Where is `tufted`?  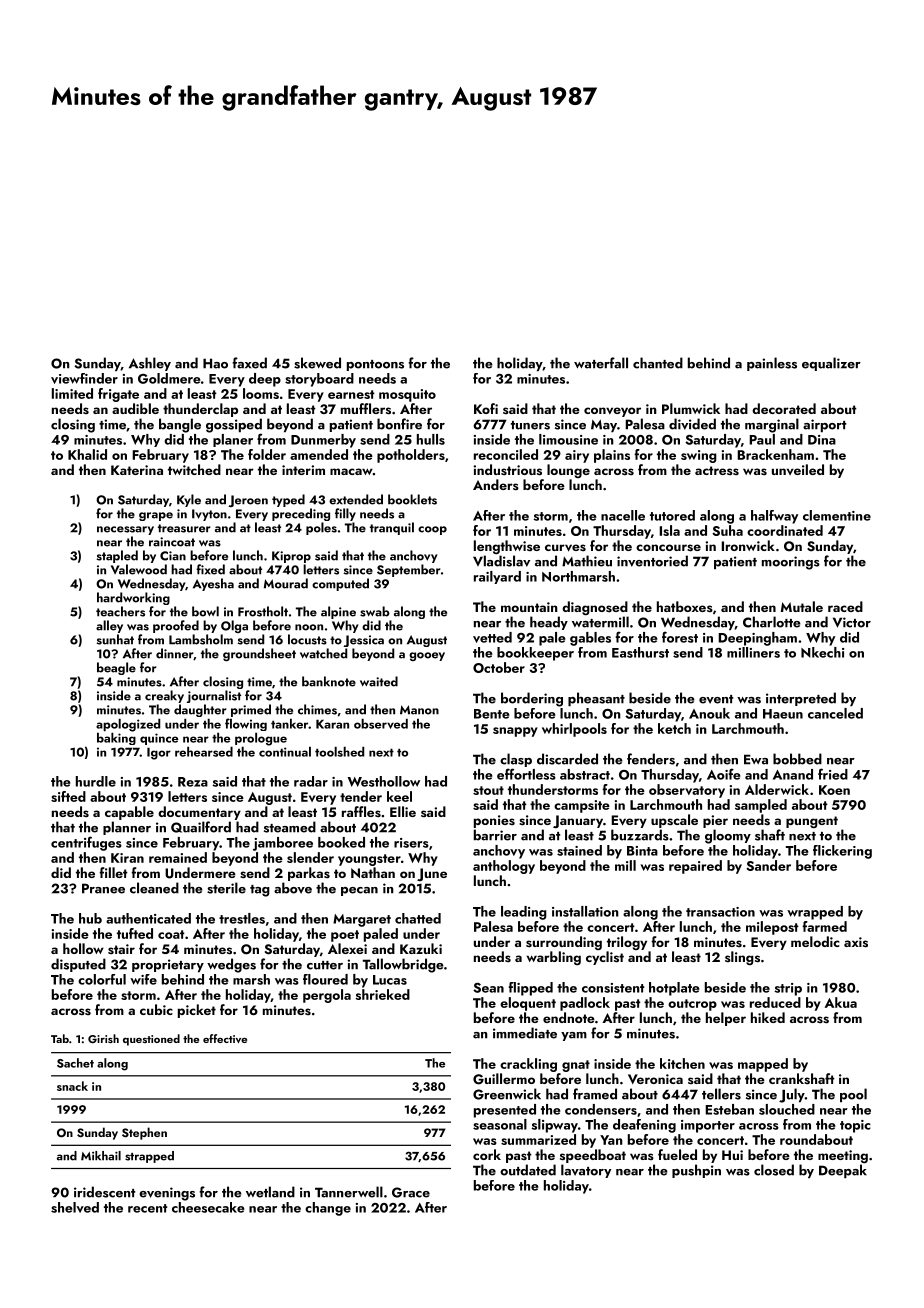
tufted is located at coordinates (135, 933).
